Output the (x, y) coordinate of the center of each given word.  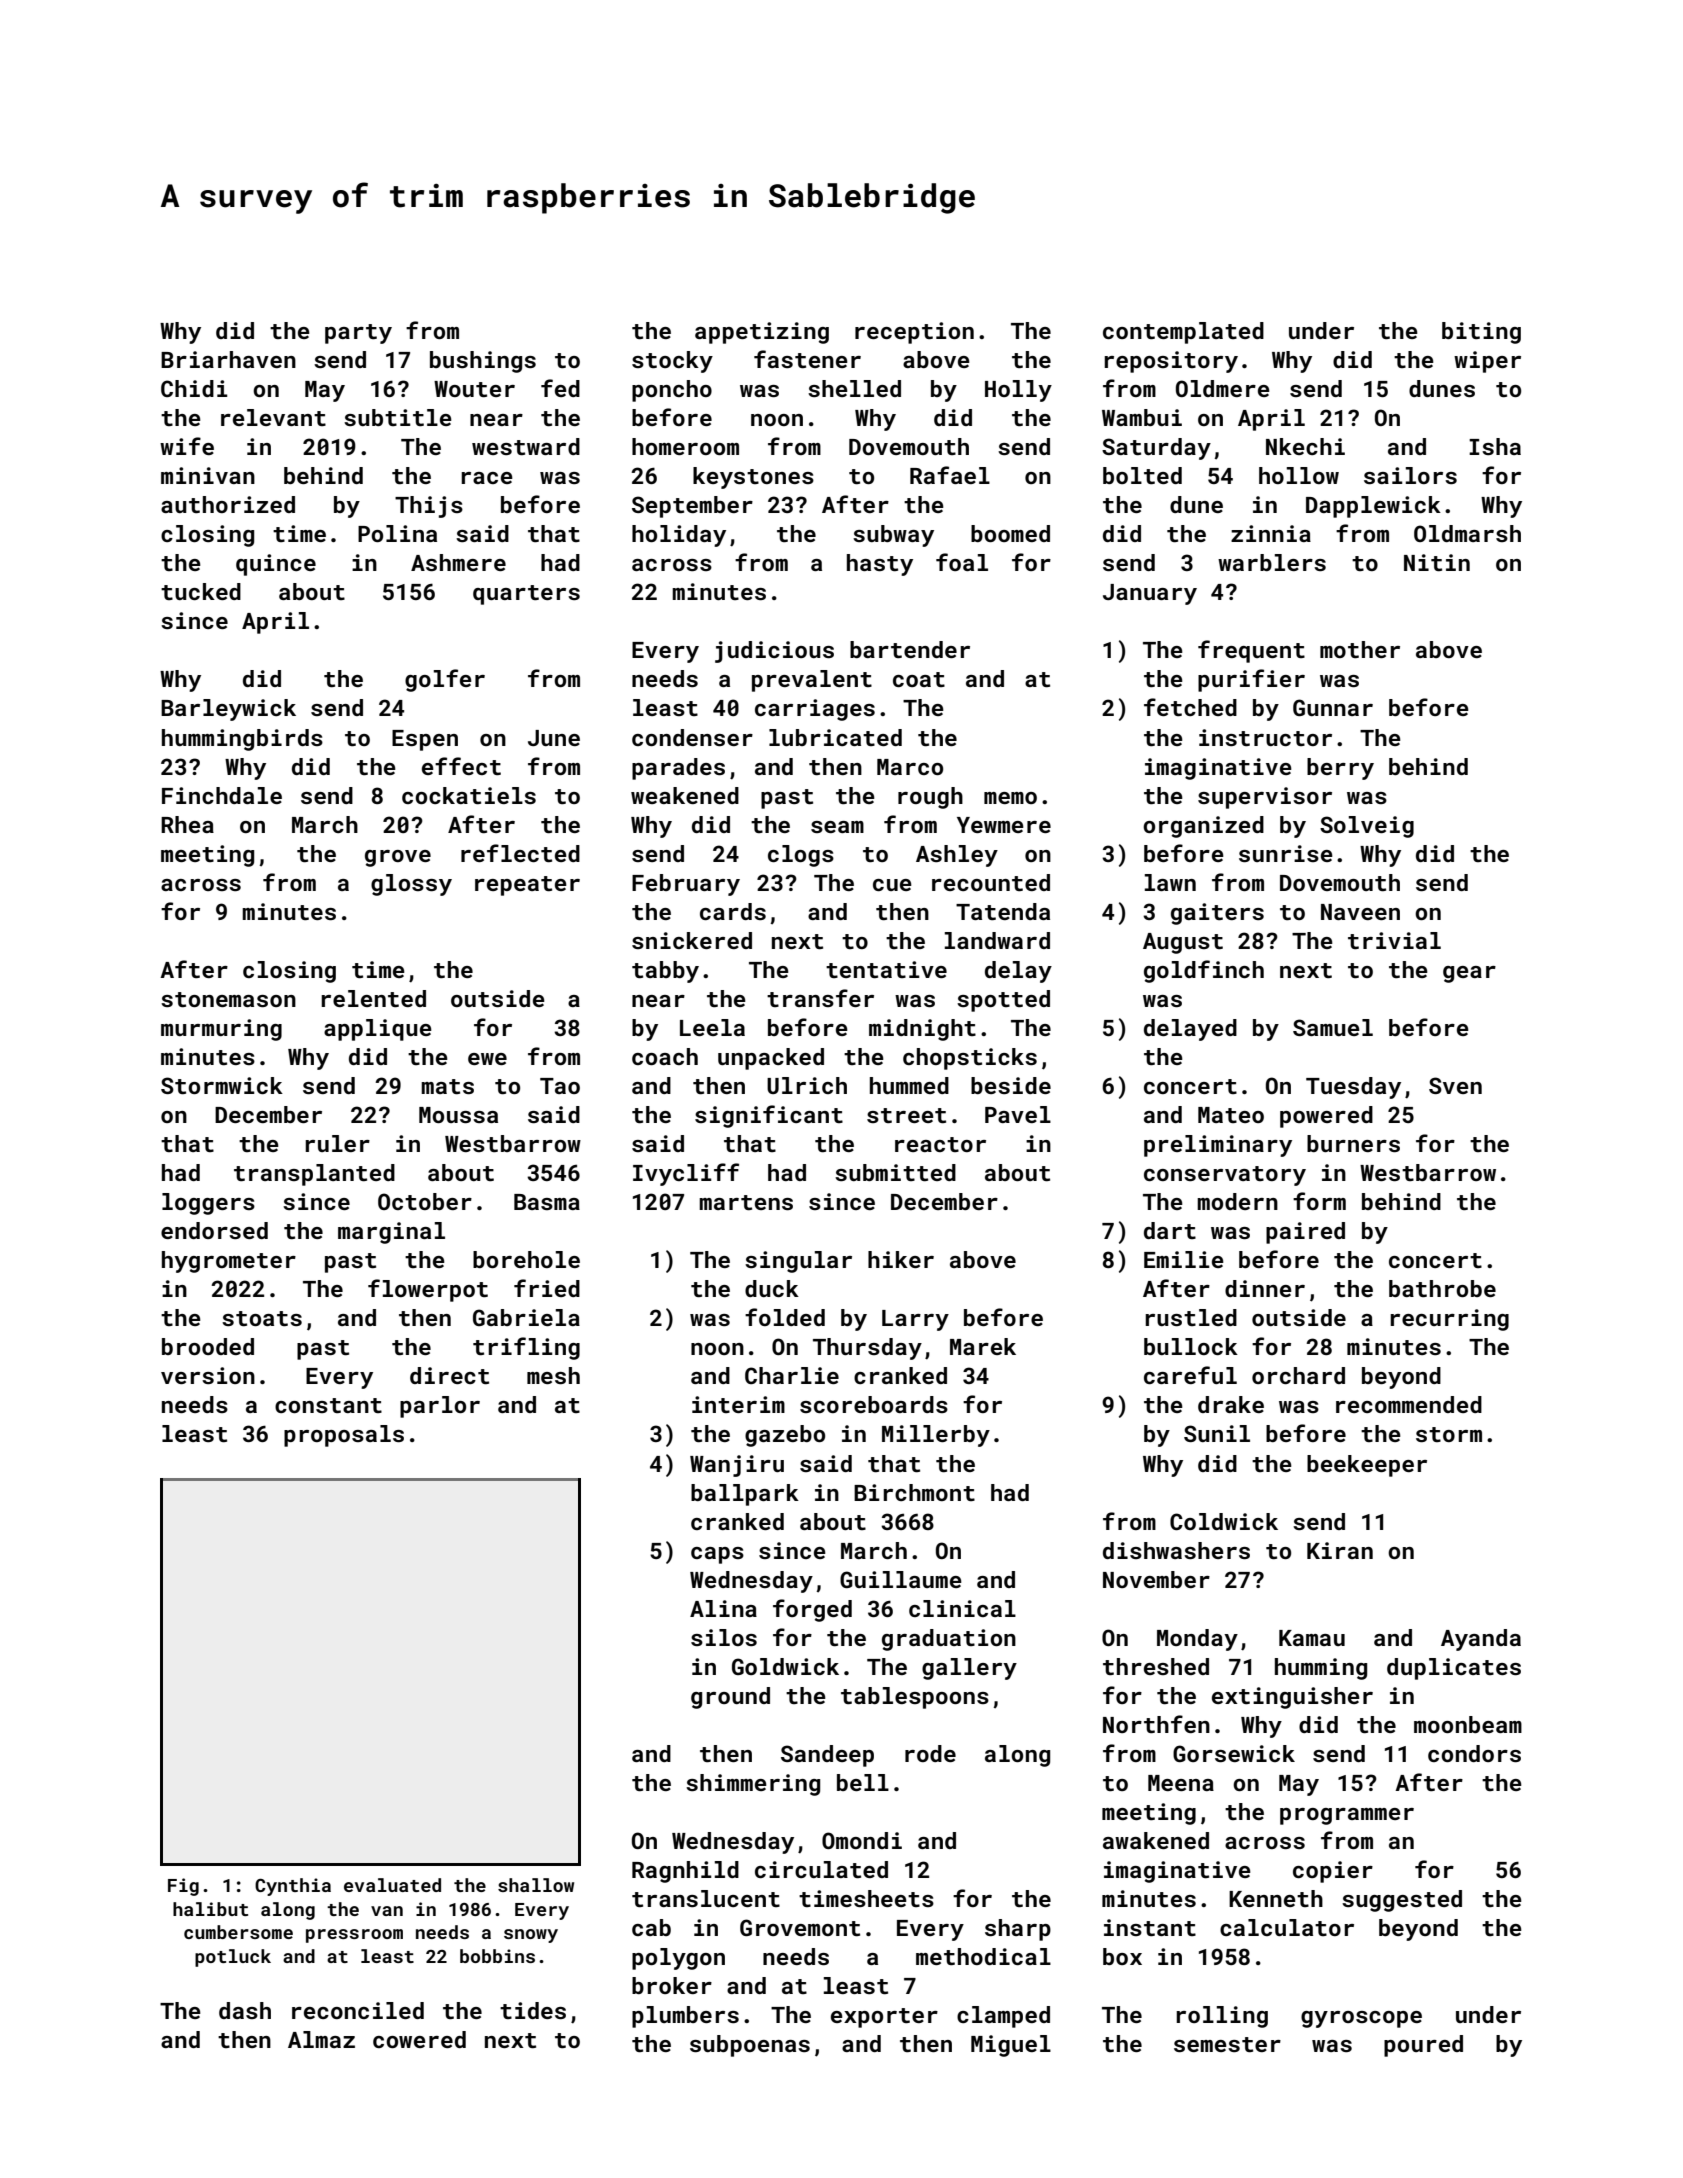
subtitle (398, 417)
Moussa (458, 1115)
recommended (1409, 1404)
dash (245, 2010)
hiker (901, 1259)
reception (914, 333)
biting (1481, 333)
